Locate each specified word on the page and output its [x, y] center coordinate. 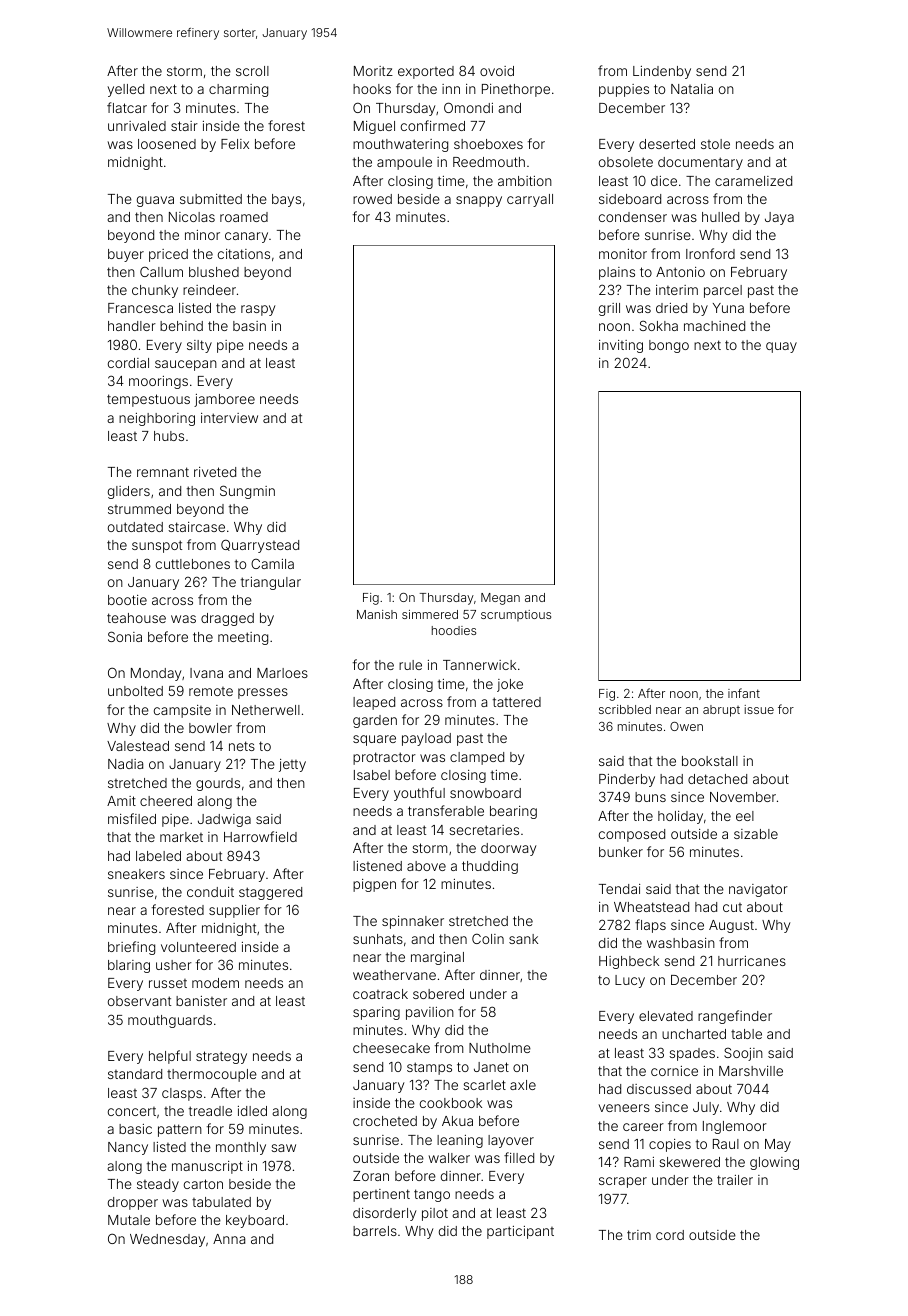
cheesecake [391, 1048]
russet [168, 983]
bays [286, 200]
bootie [127, 600]
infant [744, 693]
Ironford [710, 253]
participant [520, 1232]
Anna [229, 1239]
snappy [479, 201]
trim [639, 1235]
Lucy [630, 981]
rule [410, 665]
